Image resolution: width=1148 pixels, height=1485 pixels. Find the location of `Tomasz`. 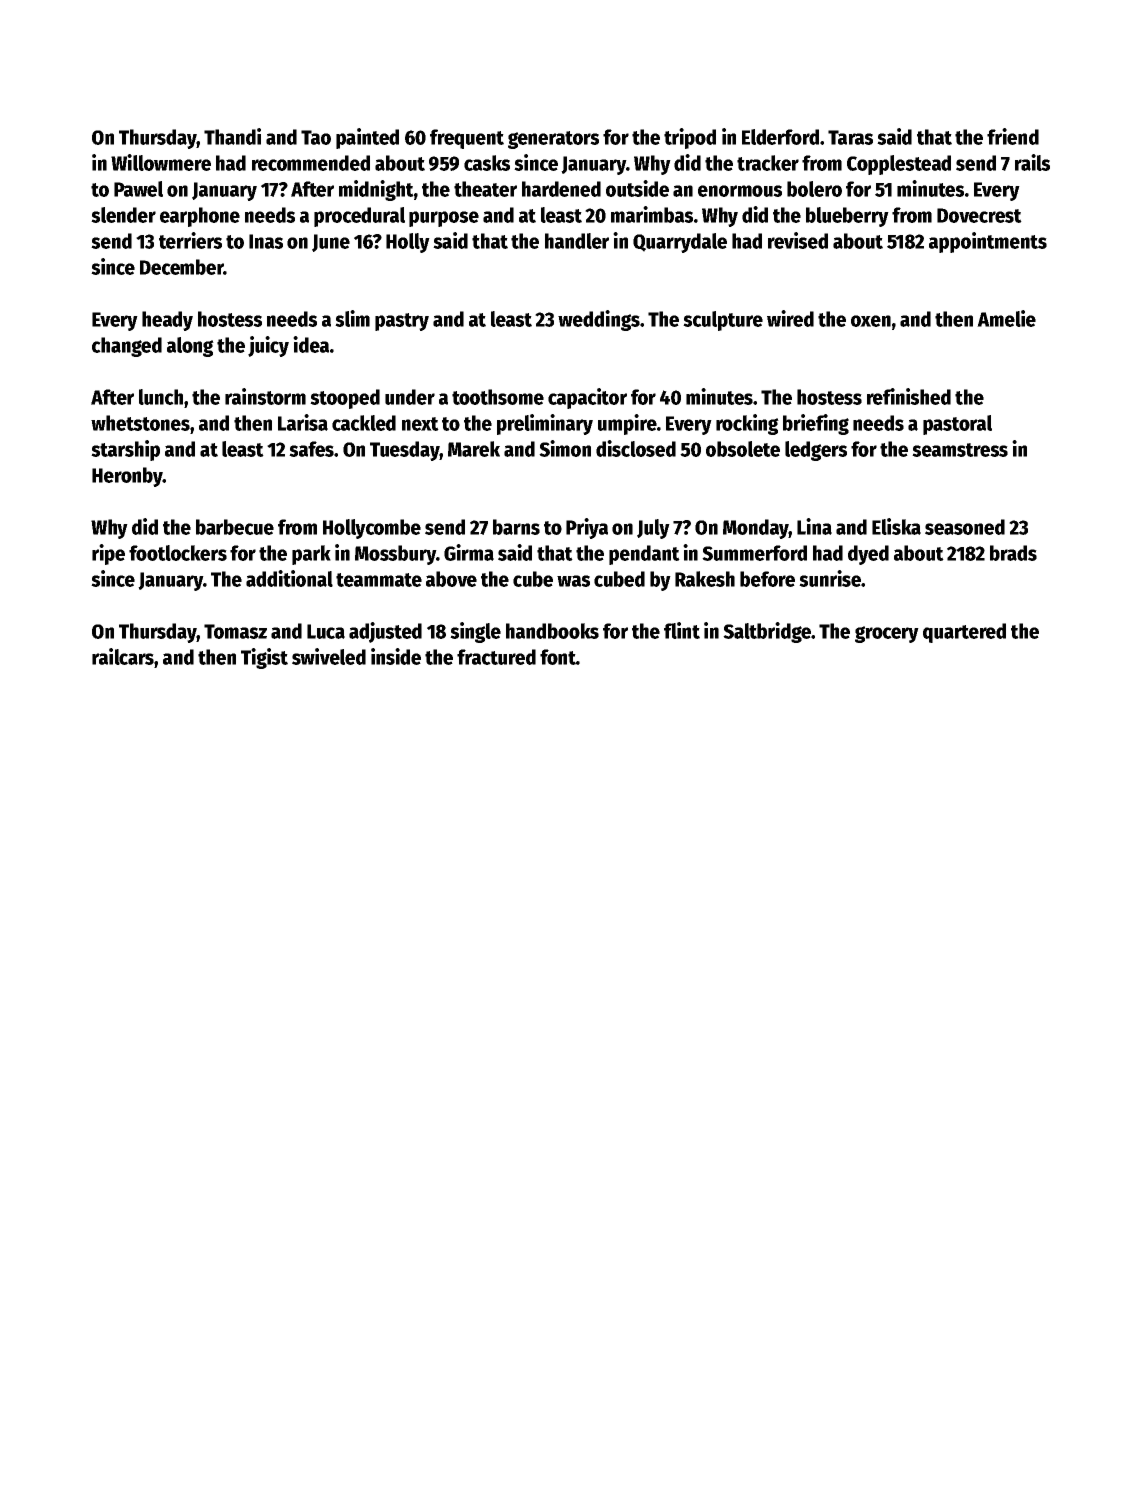

Tomasz is located at coordinates (235, 631).
